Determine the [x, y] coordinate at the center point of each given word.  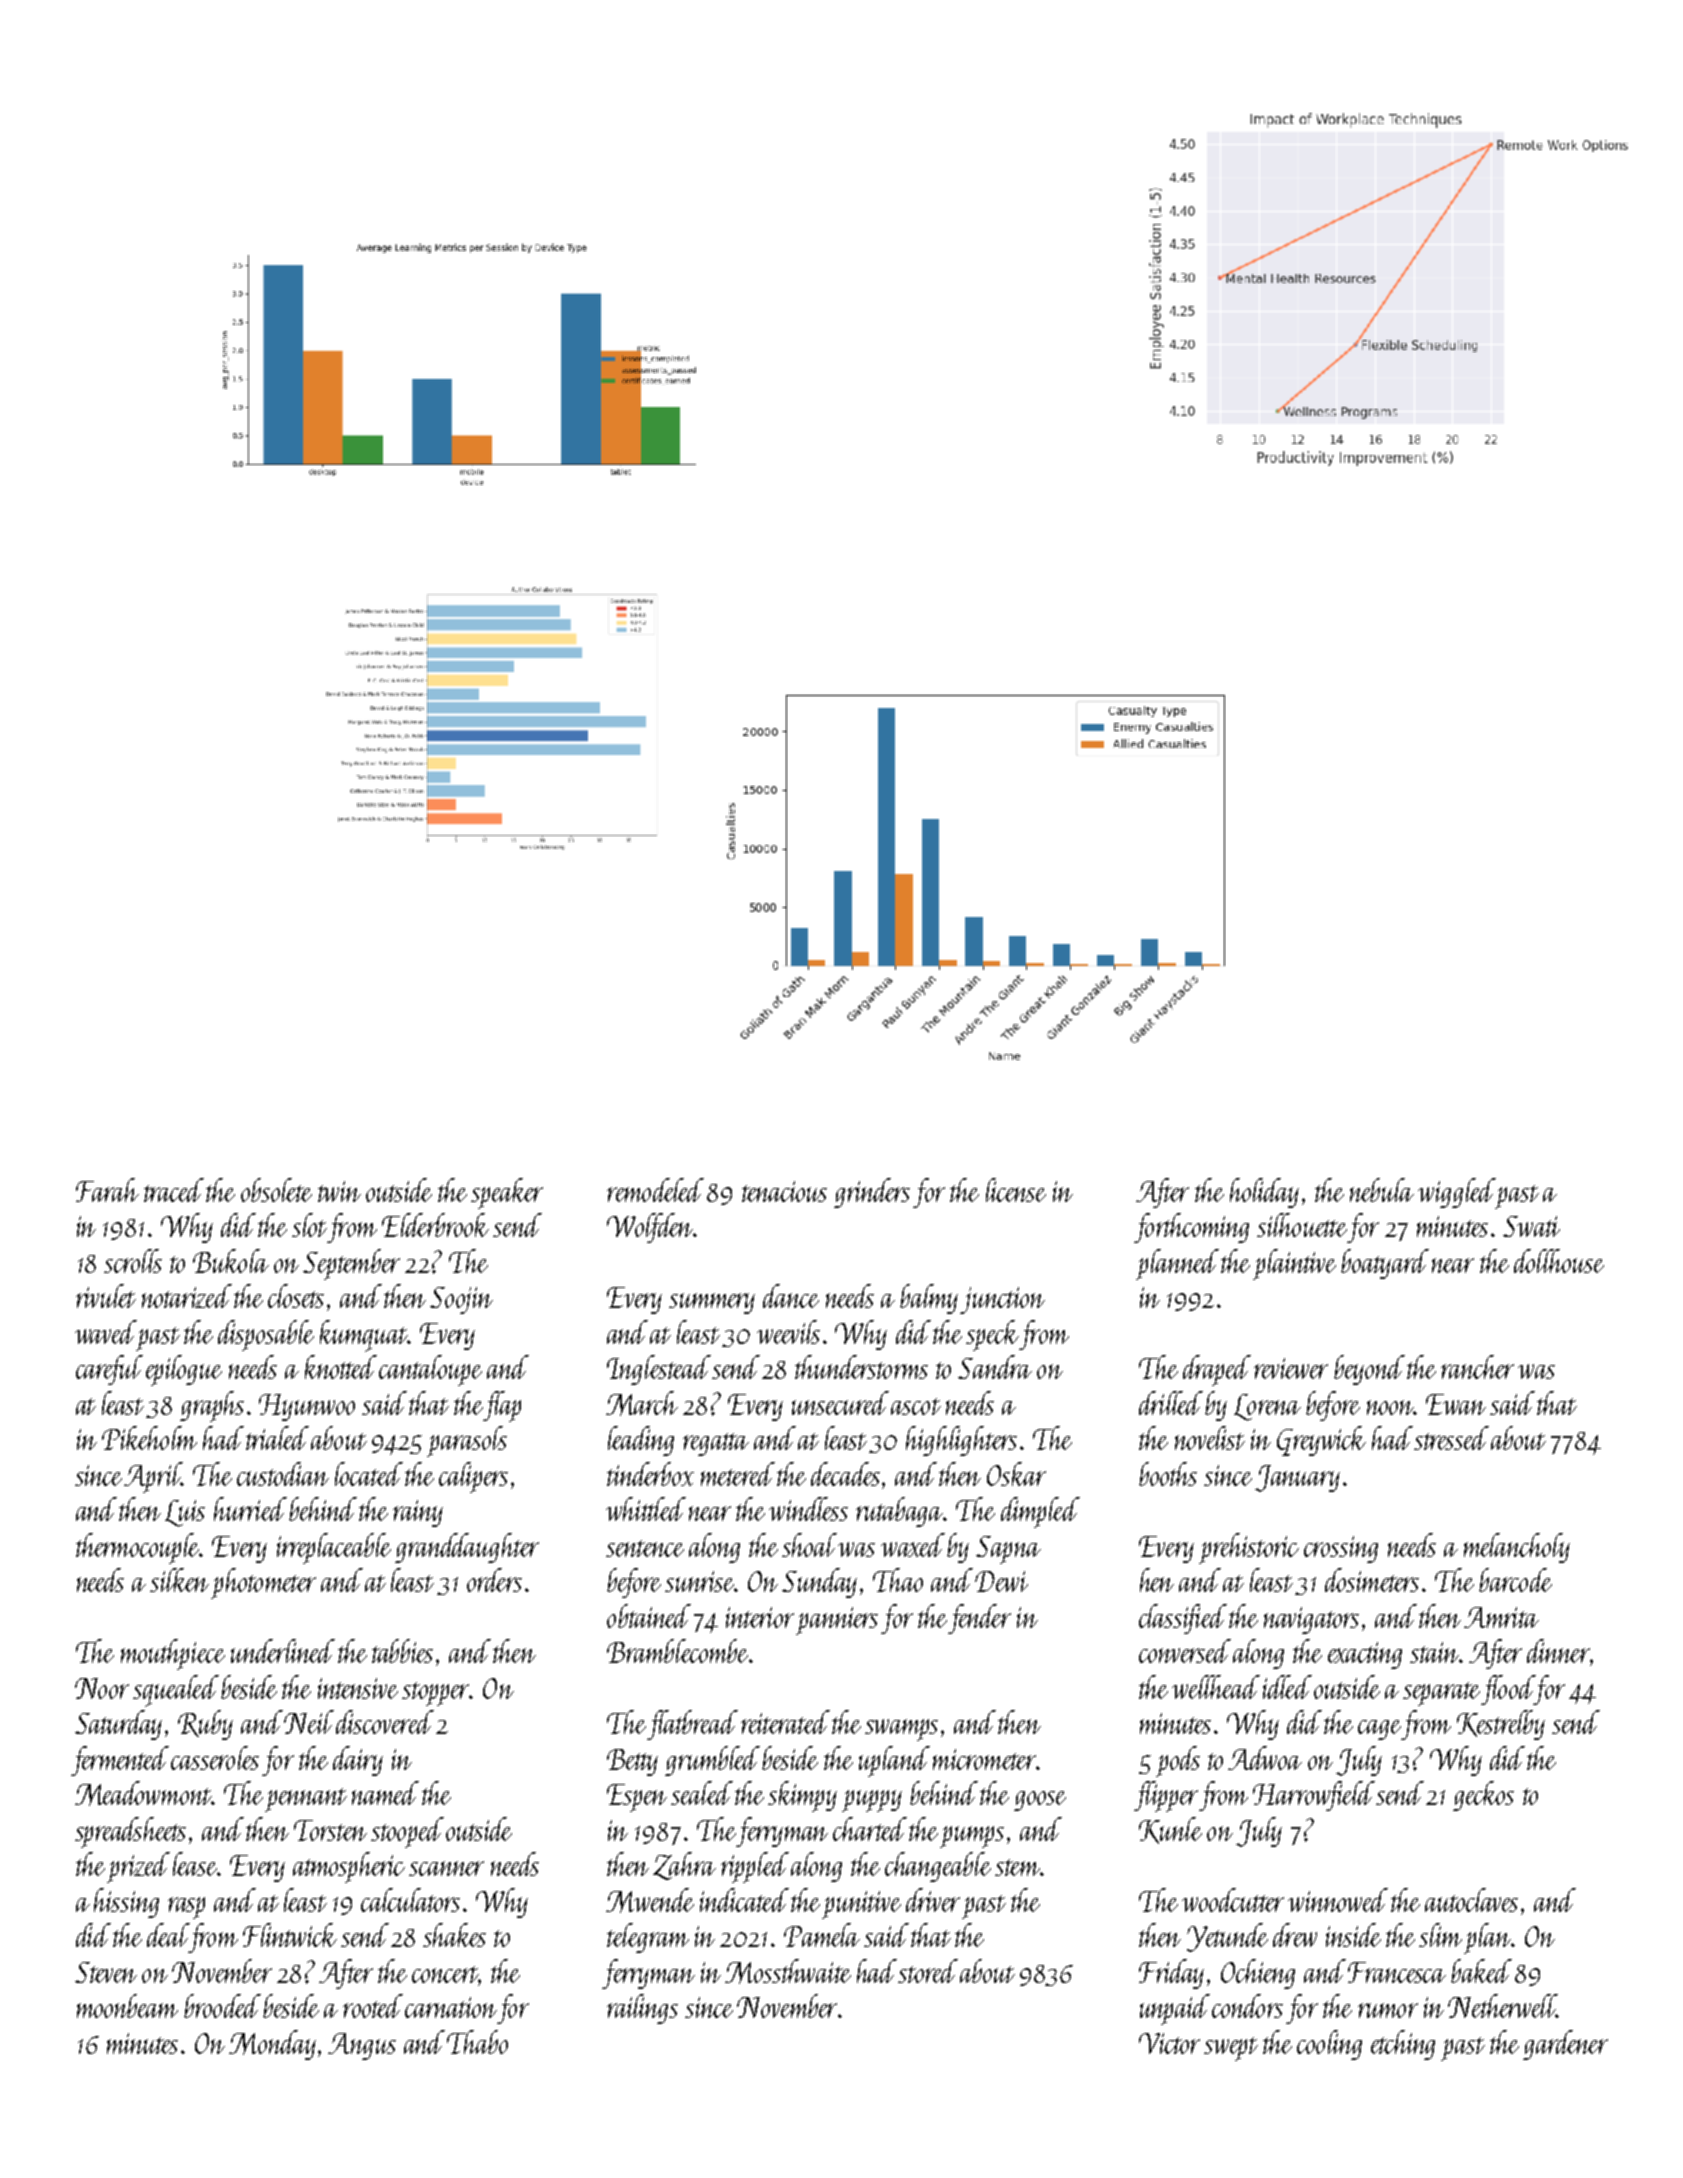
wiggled [1457, 1193]
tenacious [784, 1191]
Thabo [477, 2042]
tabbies [402, 1651]
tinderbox [650, 1474]
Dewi [1001, 1581]
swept [1231, 2049]
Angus [362, 2046]
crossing [1341, 1549]
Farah [107, 1190]
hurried [250, 1509]
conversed [1185, 1651]
